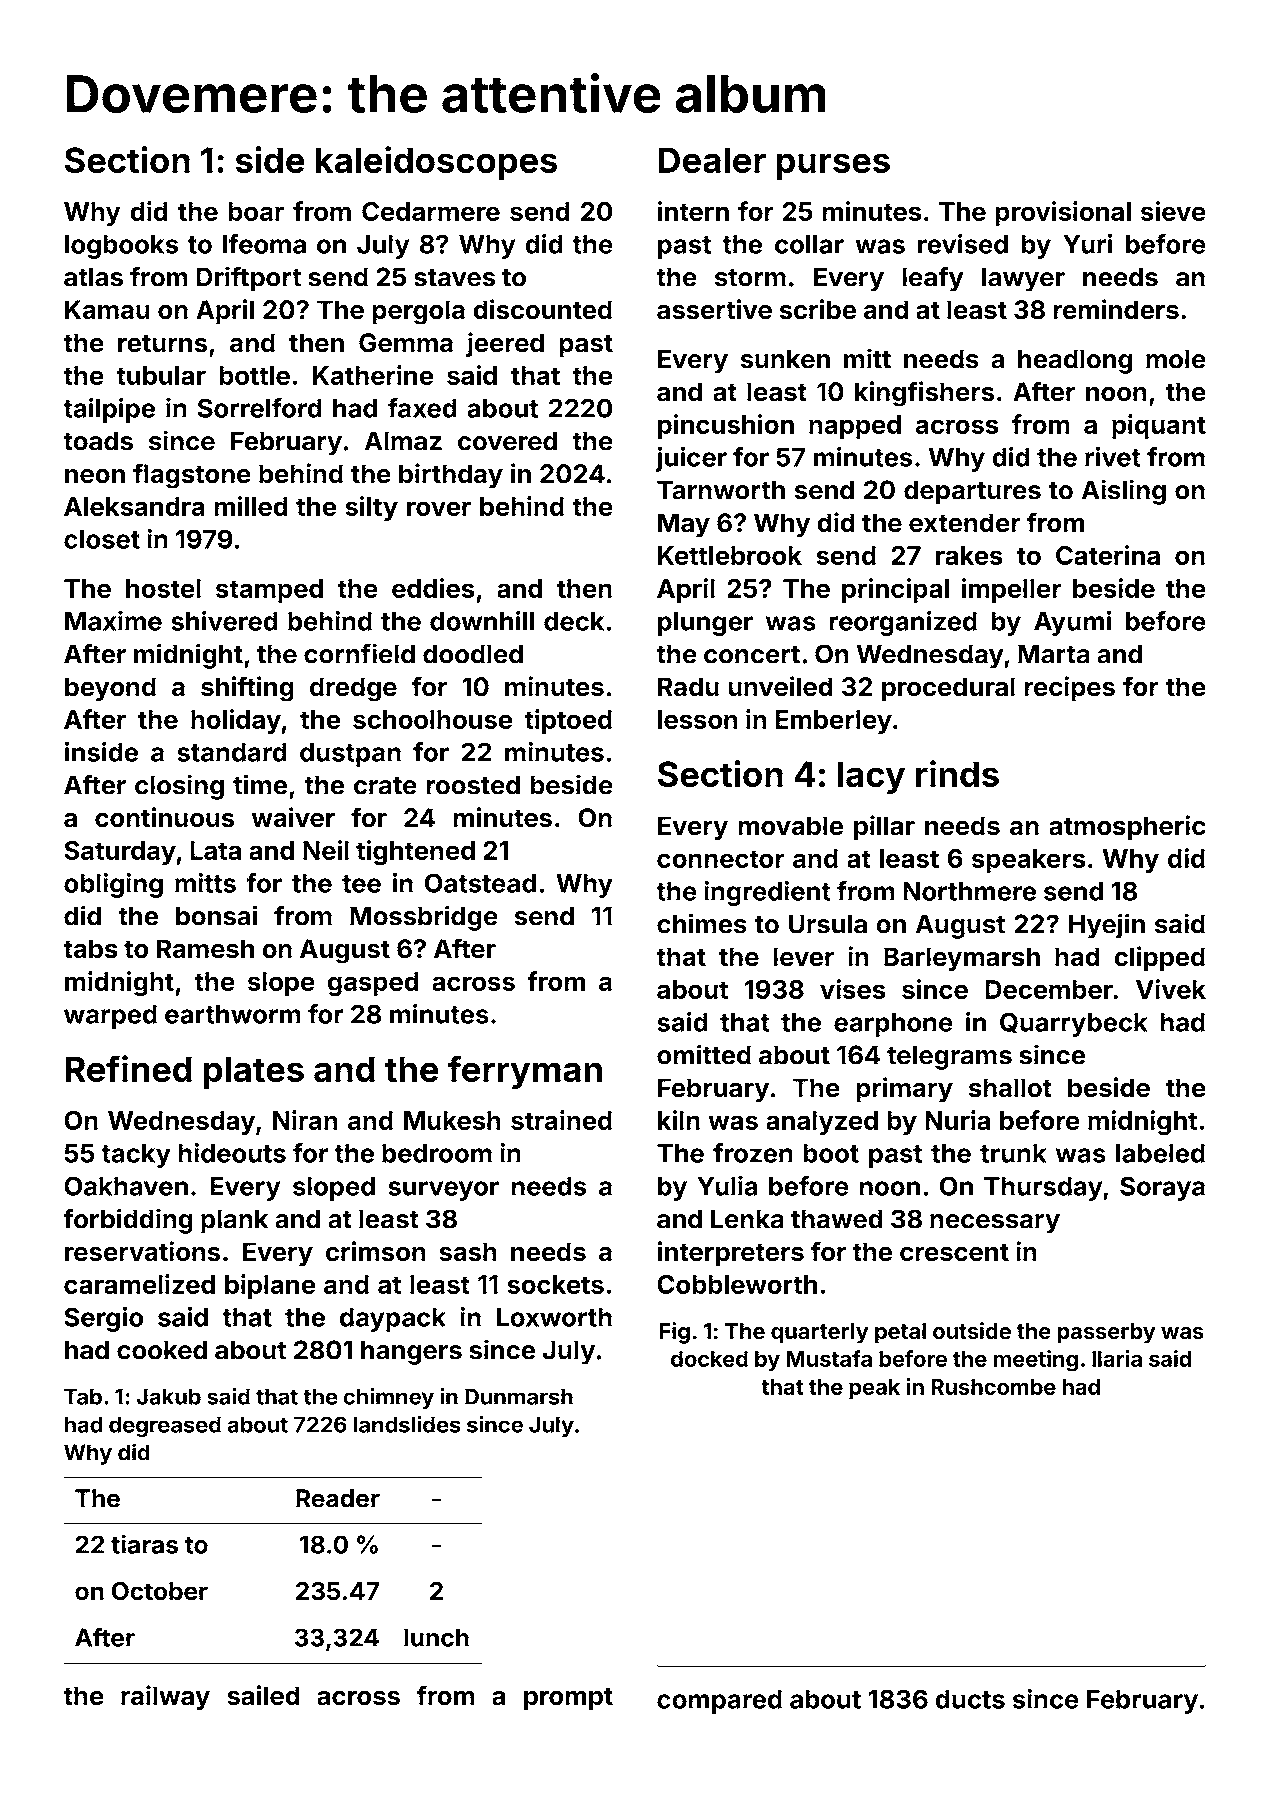  What do you see at coordinates (93, 277) in the screenshot?
I see `atlas` at bounding box center [93, 277].
